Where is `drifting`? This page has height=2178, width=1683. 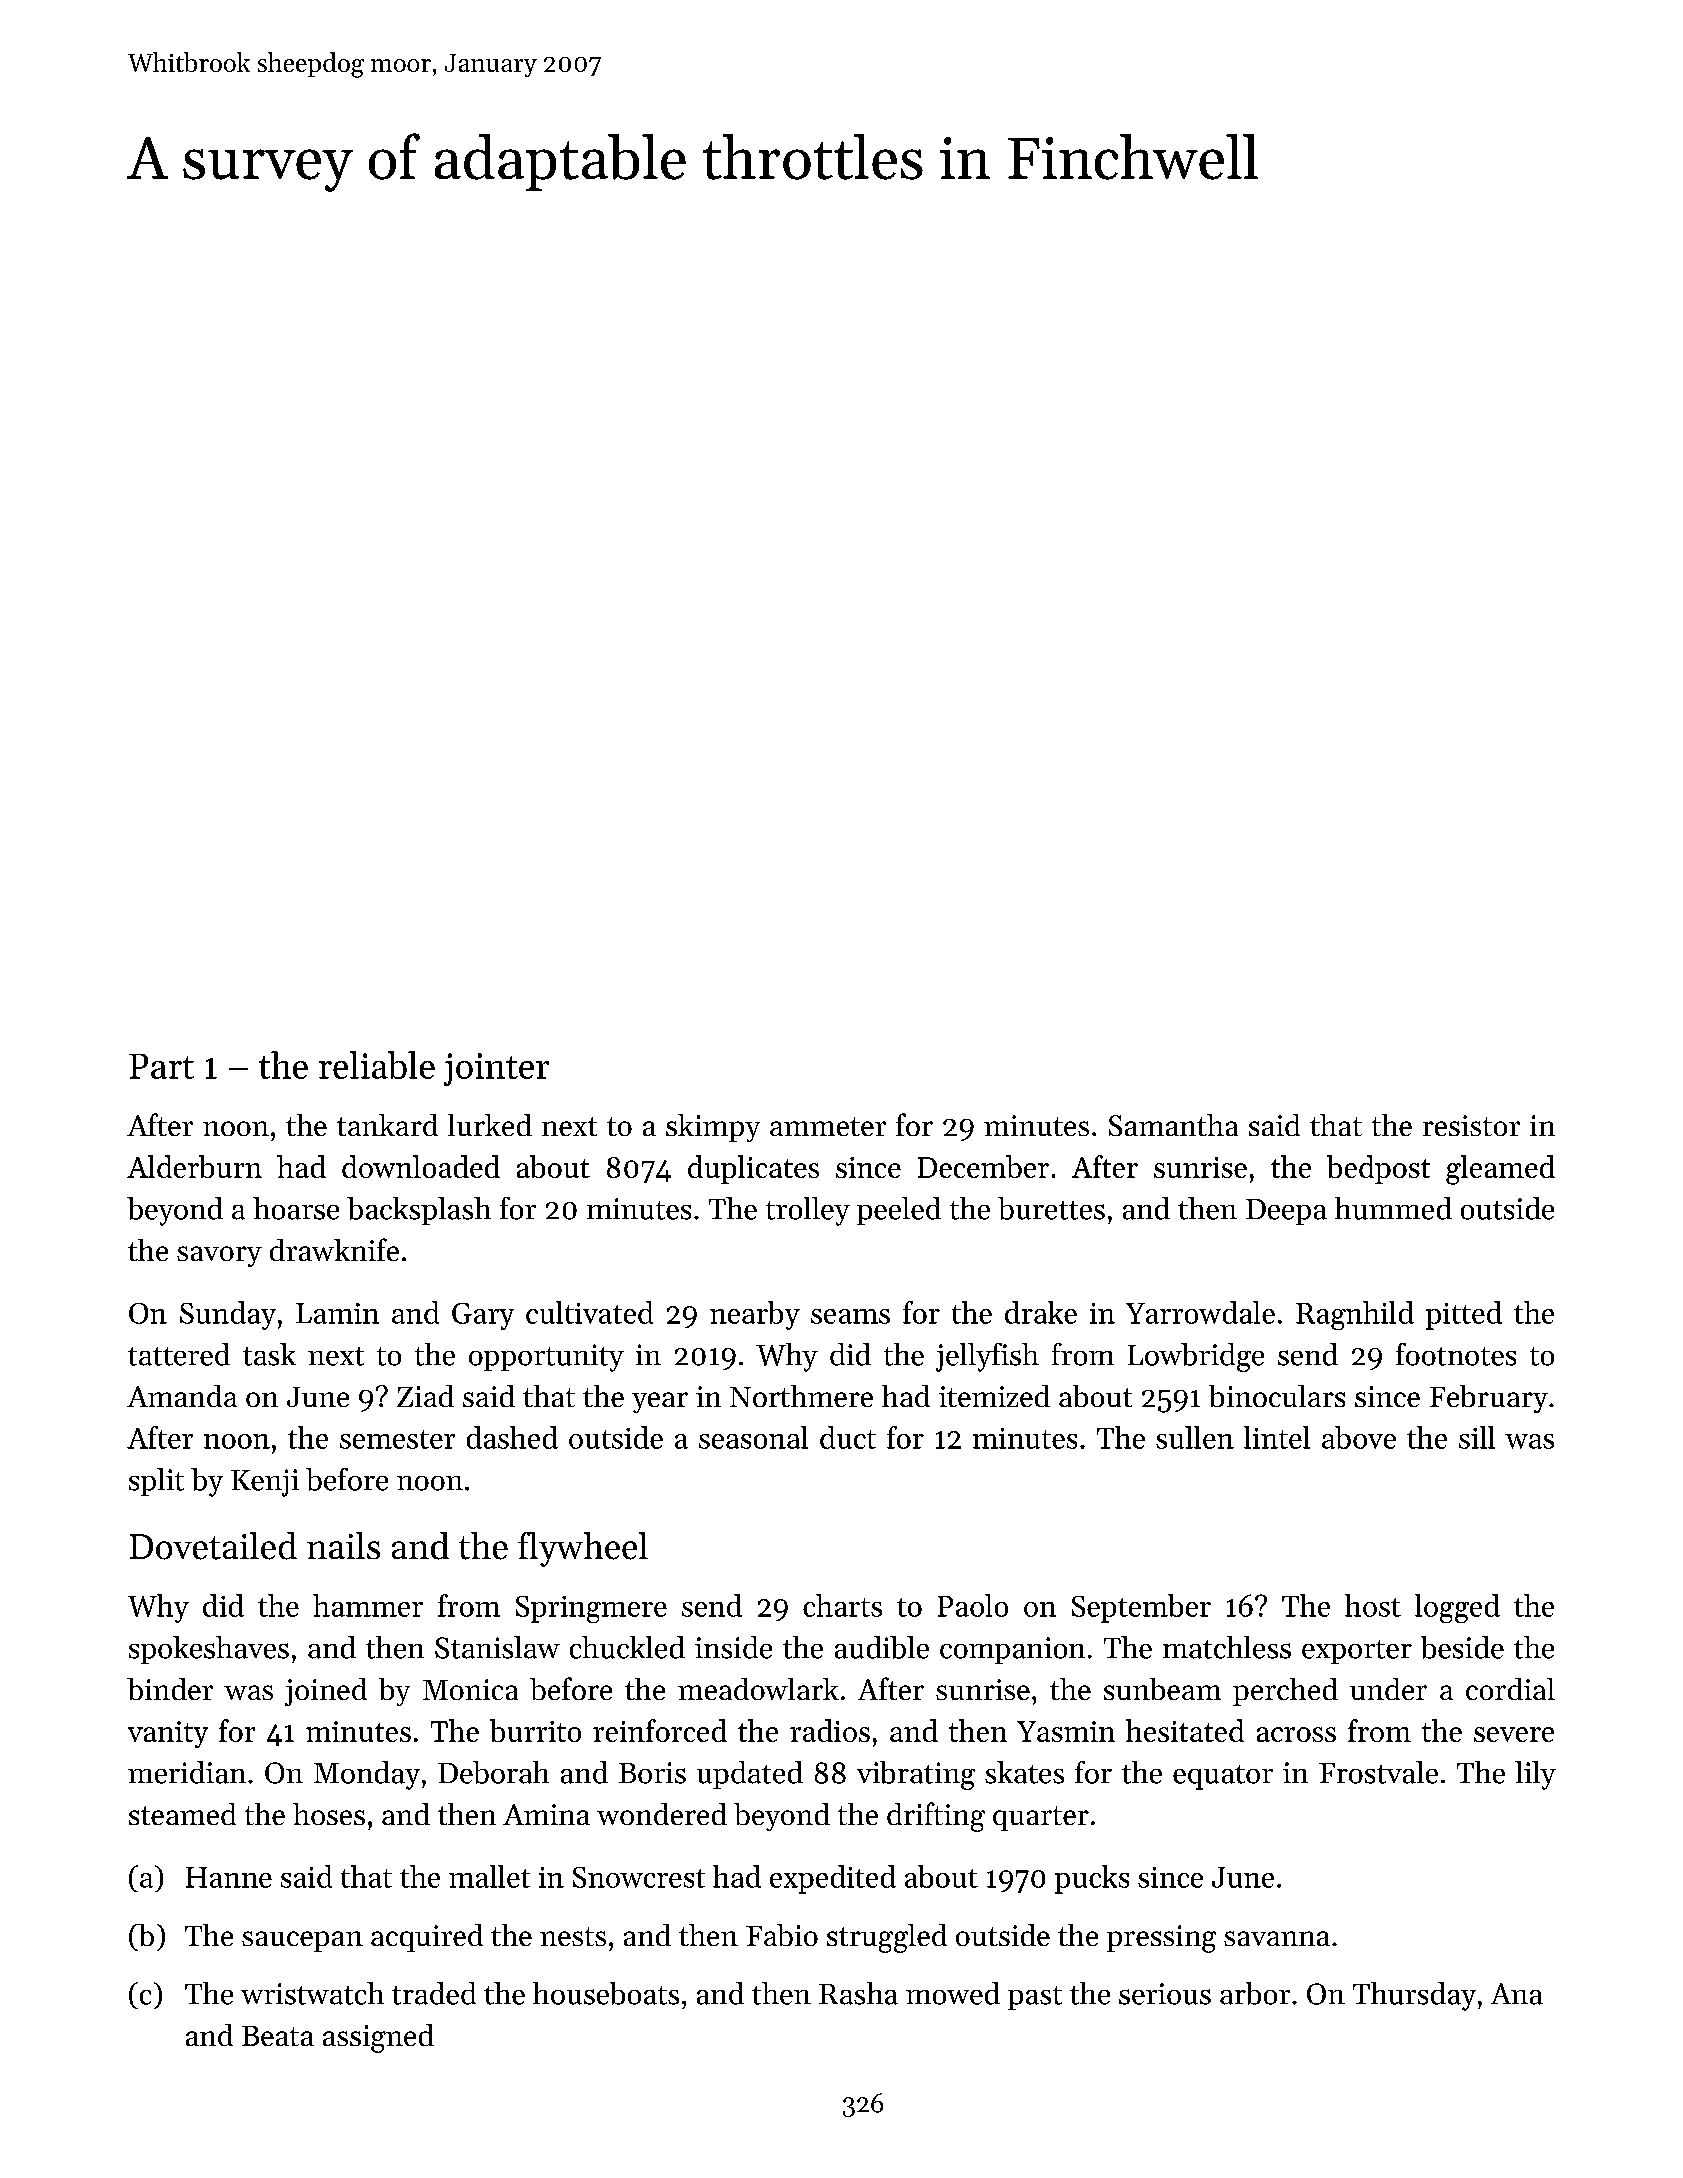 drifting is located at coordinates (936, 1817).
